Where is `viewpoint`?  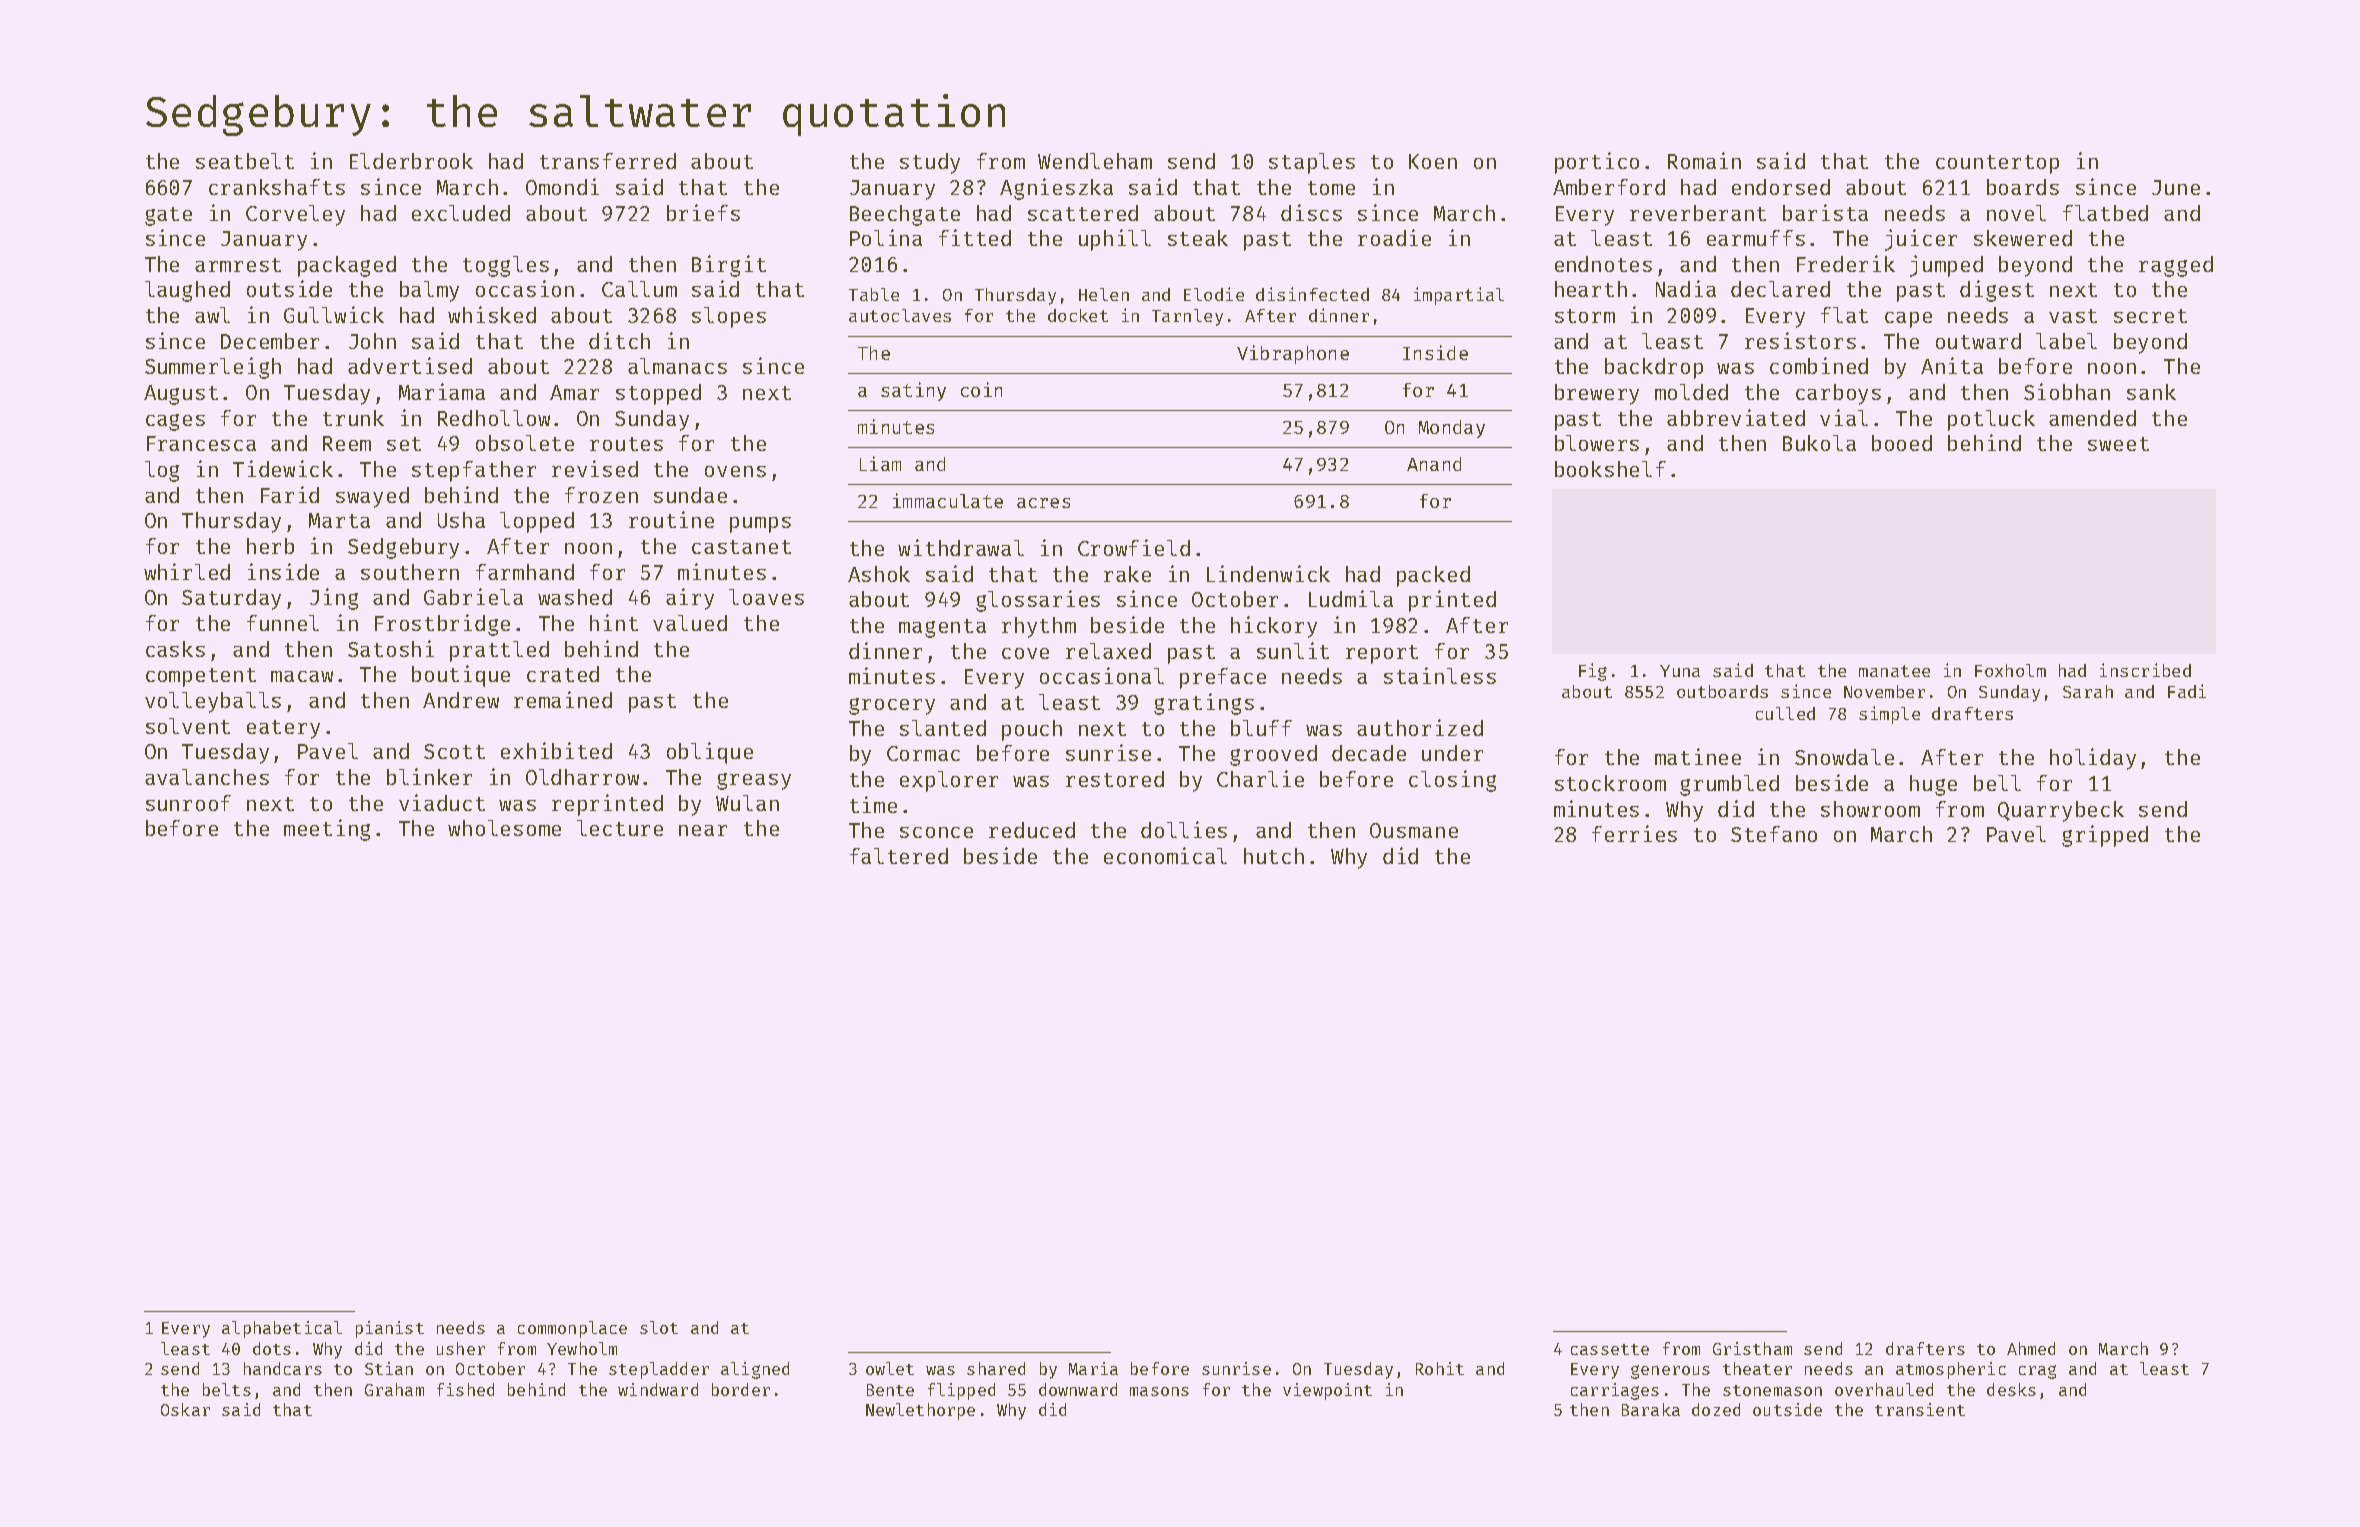
viewpoint is located at coordinates (1327, 1391).
